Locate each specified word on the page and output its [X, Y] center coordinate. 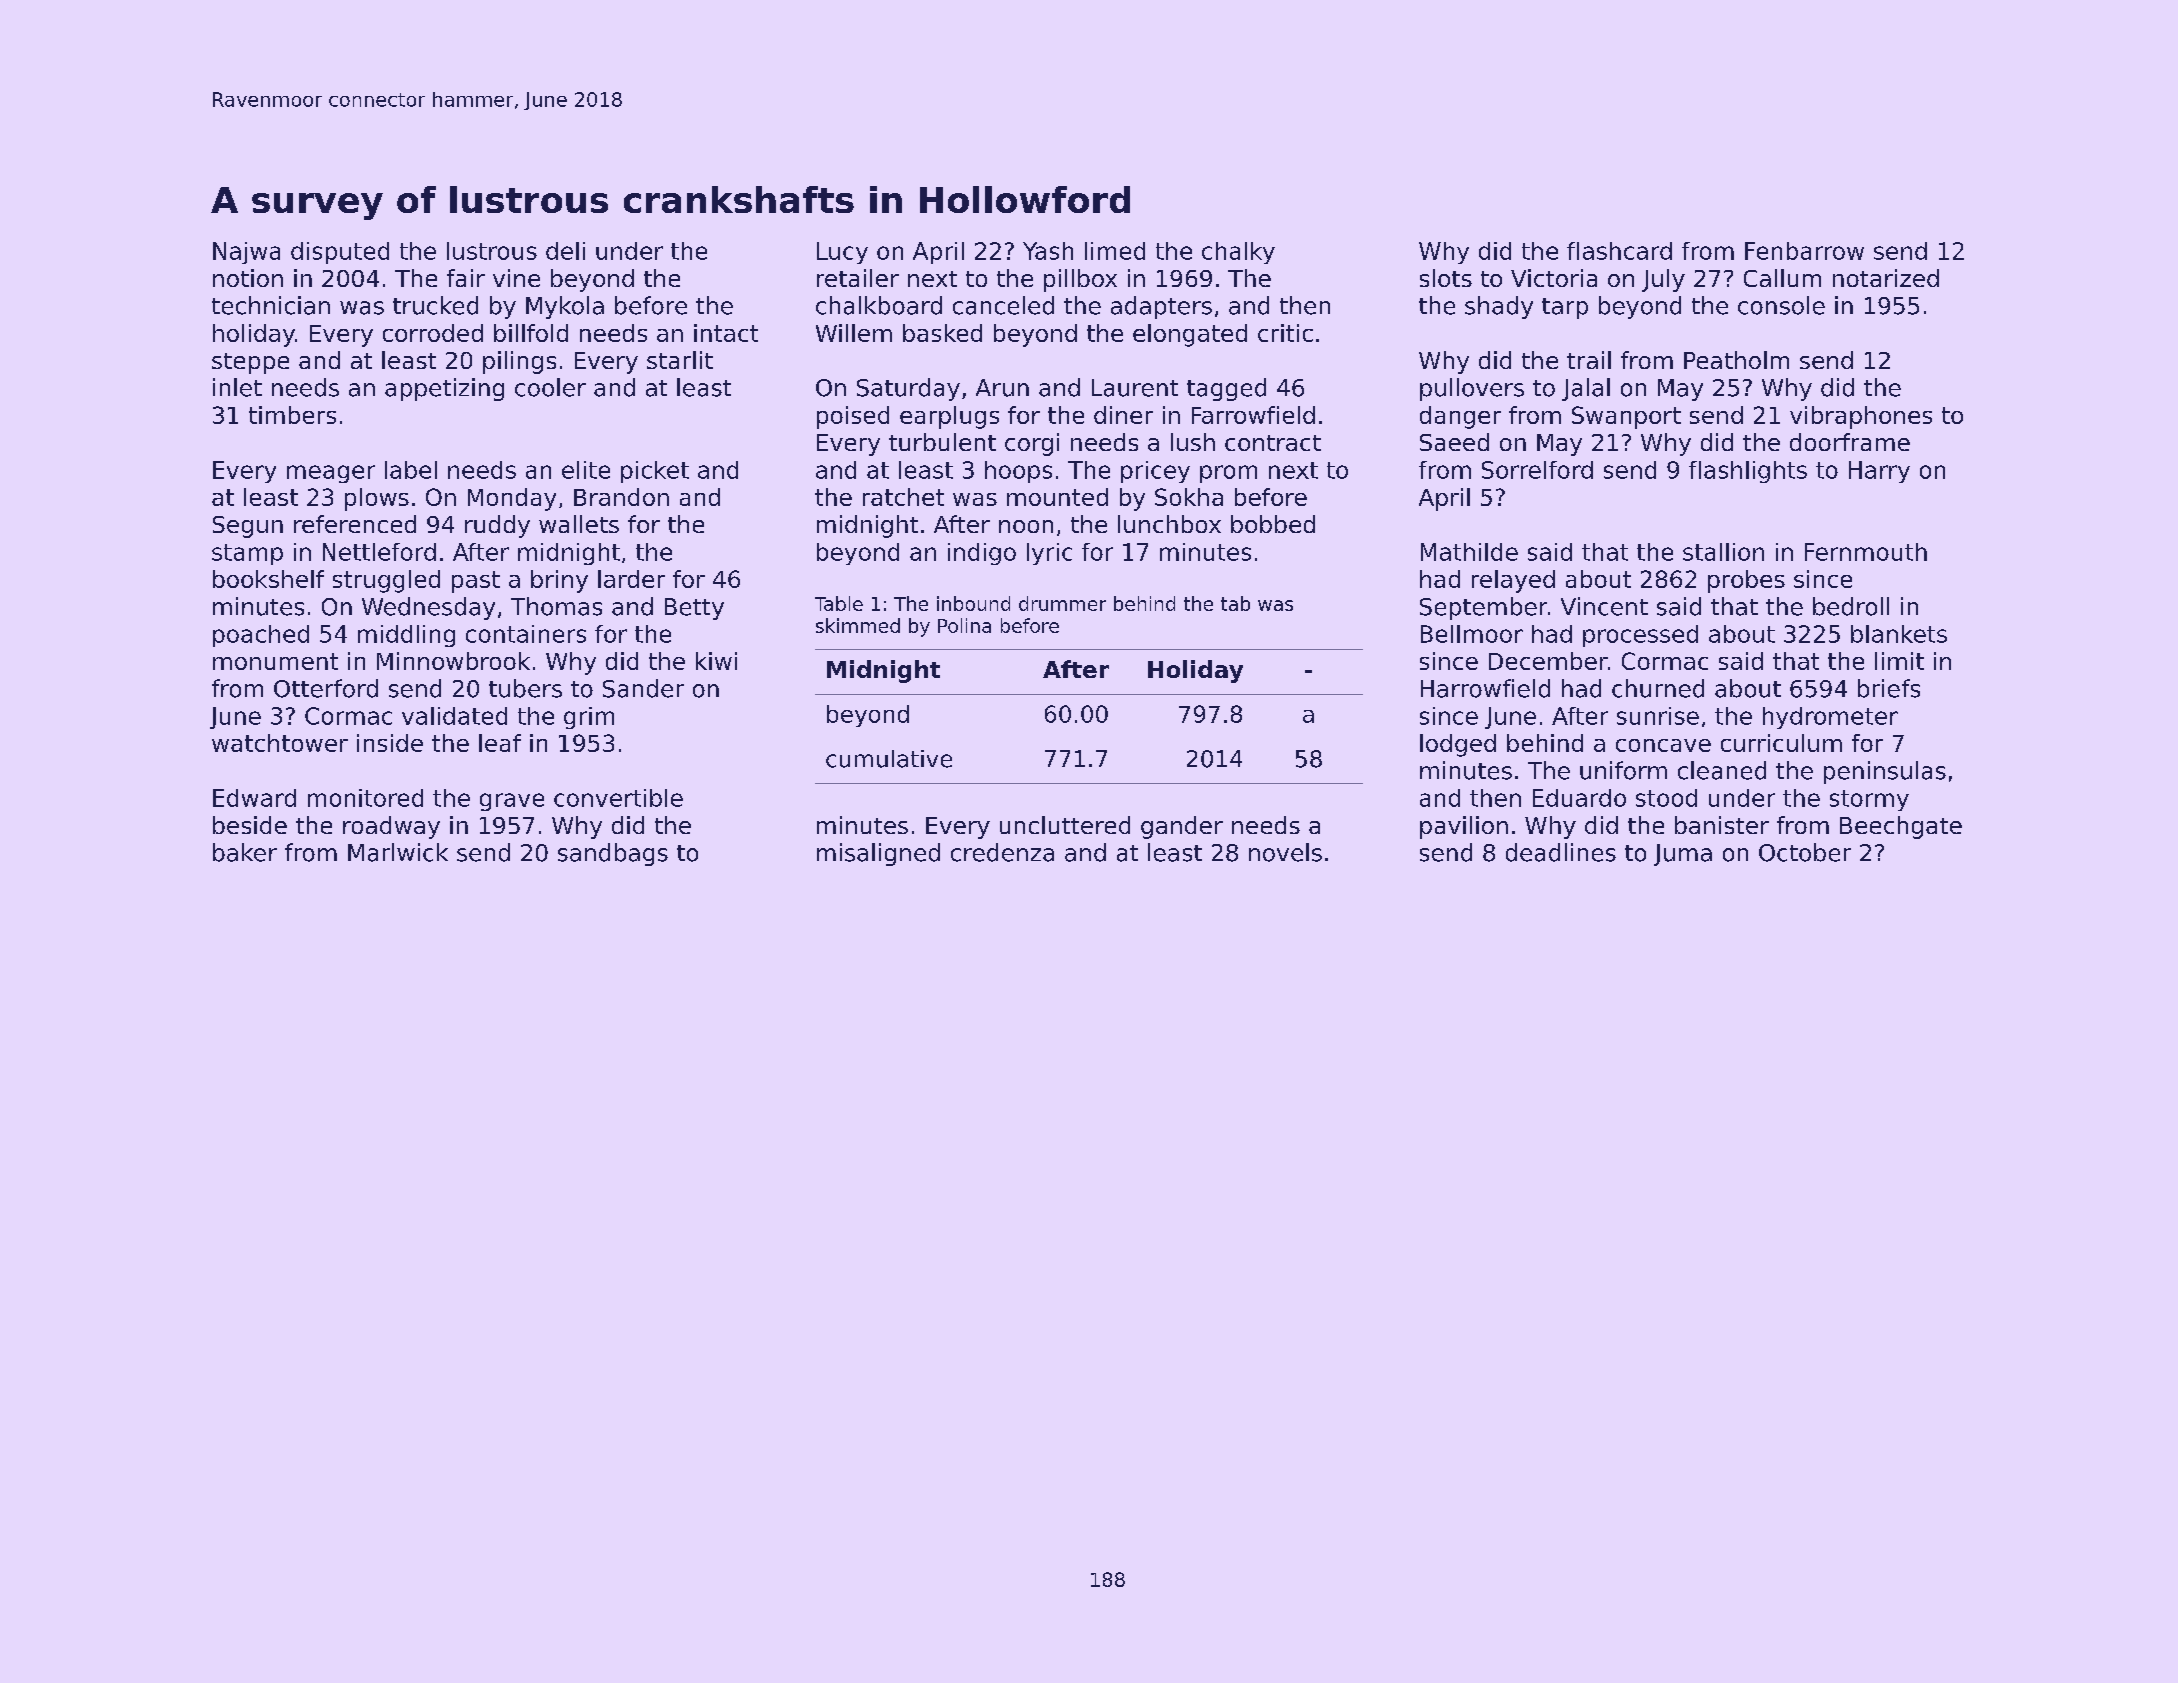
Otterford [326, 688]
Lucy [842, 253]
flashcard [1619, 251]
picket [655, 472]
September [1483, 608]
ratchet [903, 497]
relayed [1513, 581]
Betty [694, 609]
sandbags [613, 854]
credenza [1002, 852]
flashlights [1748, 472]
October [1805, 852]
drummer [1062, 603]
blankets [1899, 634]
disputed [340, 253]
